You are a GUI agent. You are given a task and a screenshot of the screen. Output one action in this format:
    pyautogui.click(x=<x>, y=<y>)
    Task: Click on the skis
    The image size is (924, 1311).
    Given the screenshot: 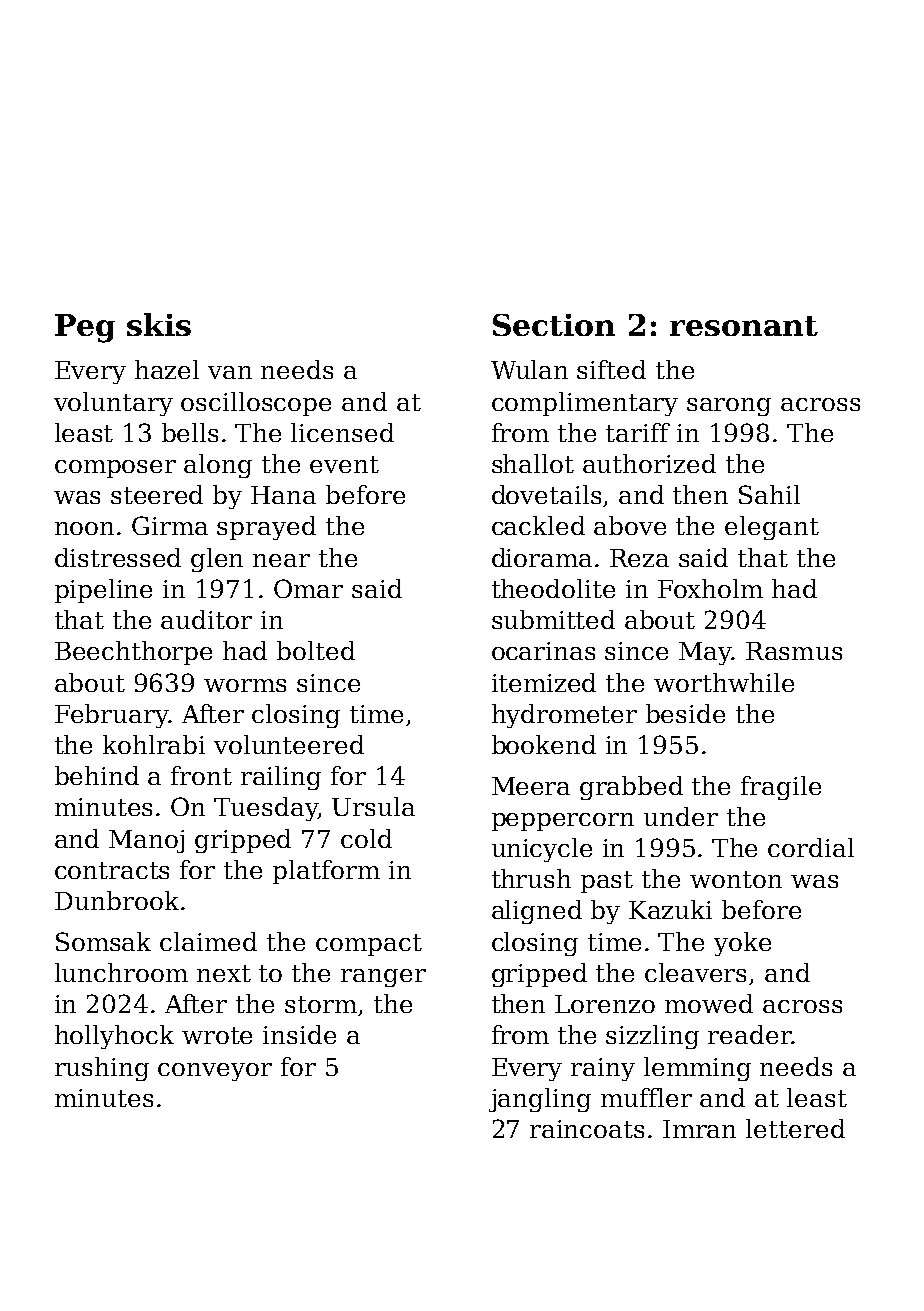 What is the action you would take?
    pyautogui.click(x=159, y=324)
